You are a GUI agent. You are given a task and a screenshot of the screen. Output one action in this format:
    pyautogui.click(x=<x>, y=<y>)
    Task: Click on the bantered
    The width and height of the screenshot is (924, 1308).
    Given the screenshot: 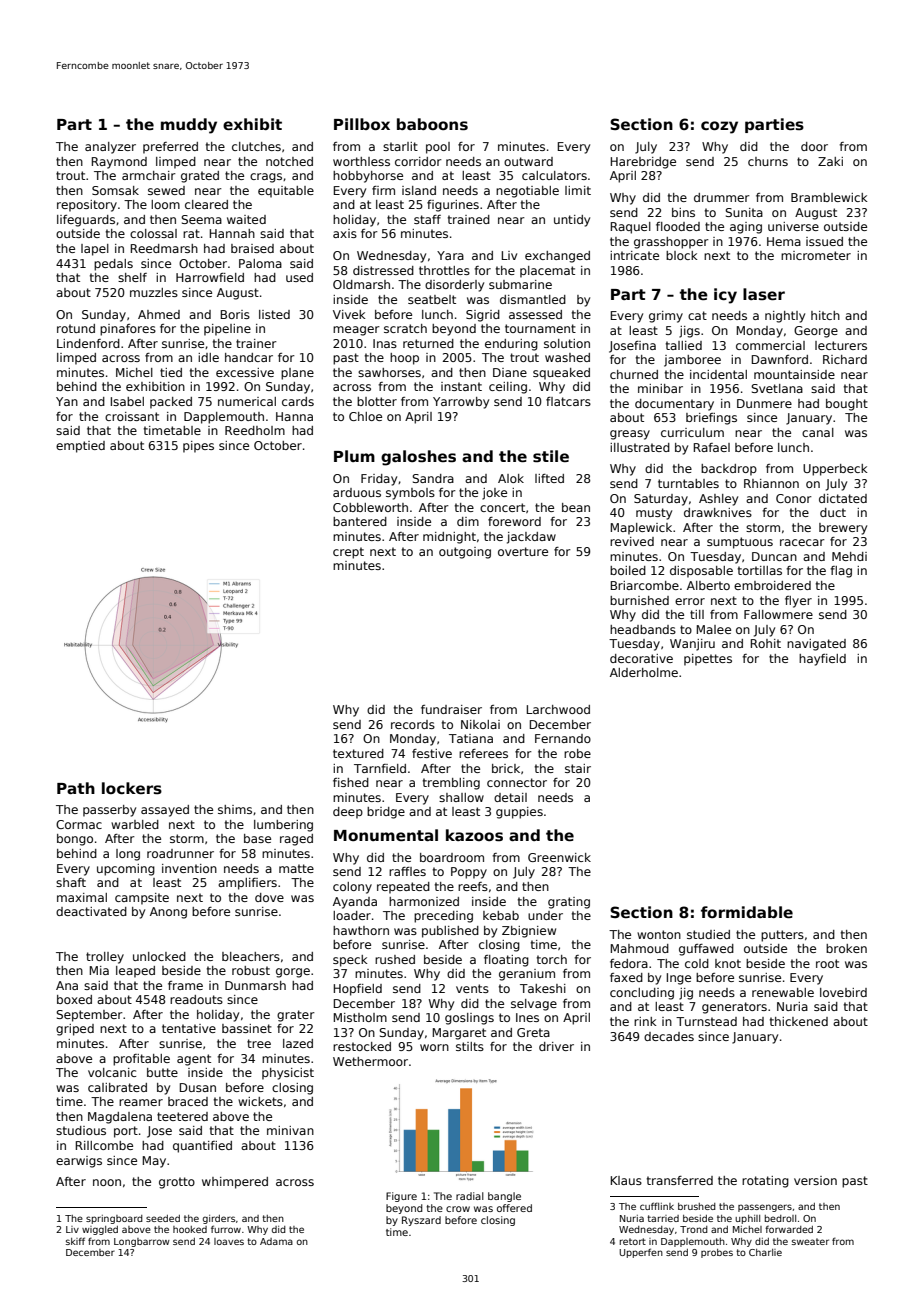 What is the action you would take?
    pyautogui.click(x=360, y=521)
